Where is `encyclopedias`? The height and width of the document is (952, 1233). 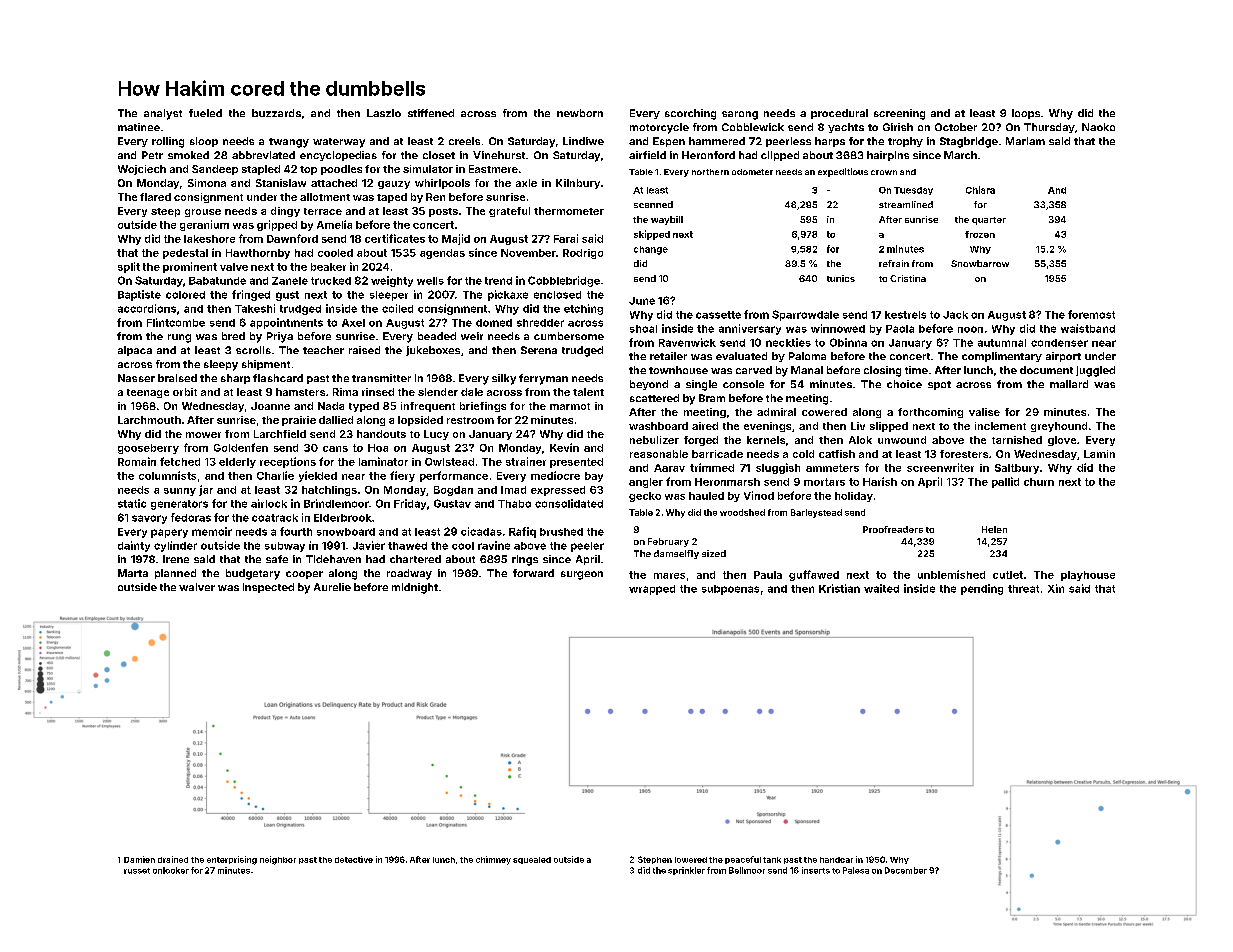
encyclopedias is located at coordinates (338, 156).
